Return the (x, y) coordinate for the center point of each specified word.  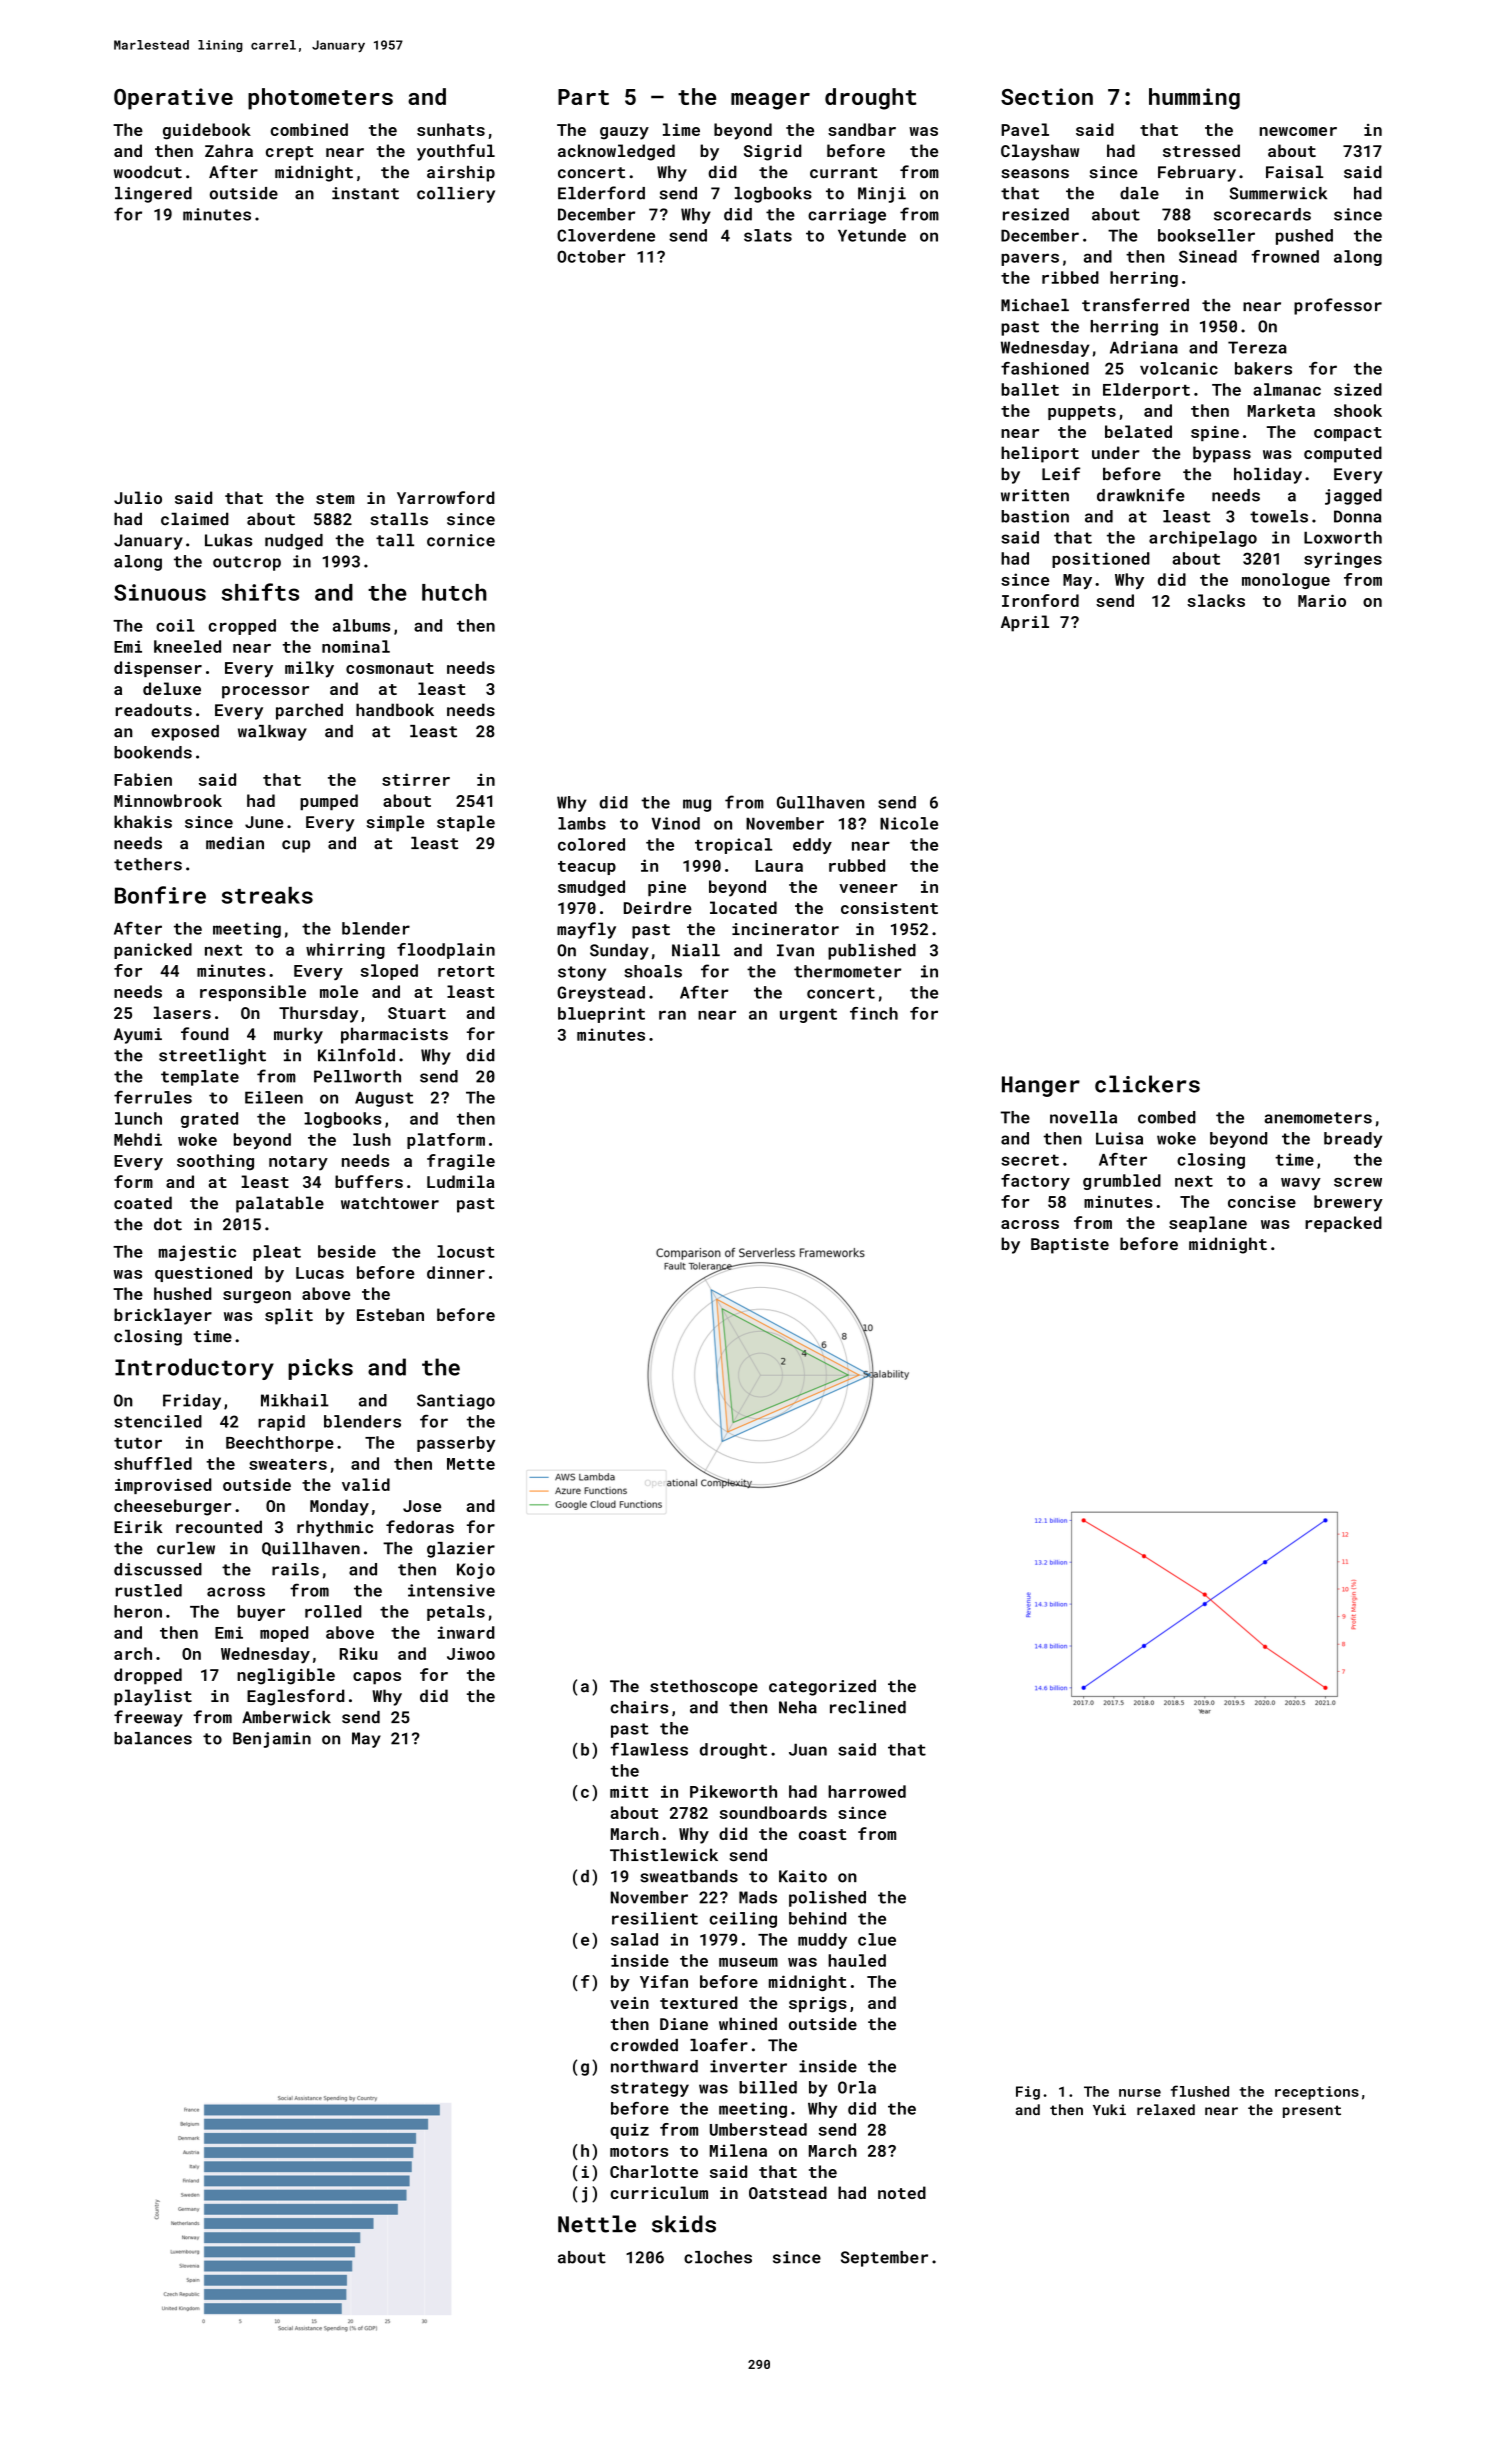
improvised (163, 1486)
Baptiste (1070, 1246)
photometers (320, 99)
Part (583, 97)
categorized (822, 1687)
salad (634, 1939)
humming (1194, 99)
